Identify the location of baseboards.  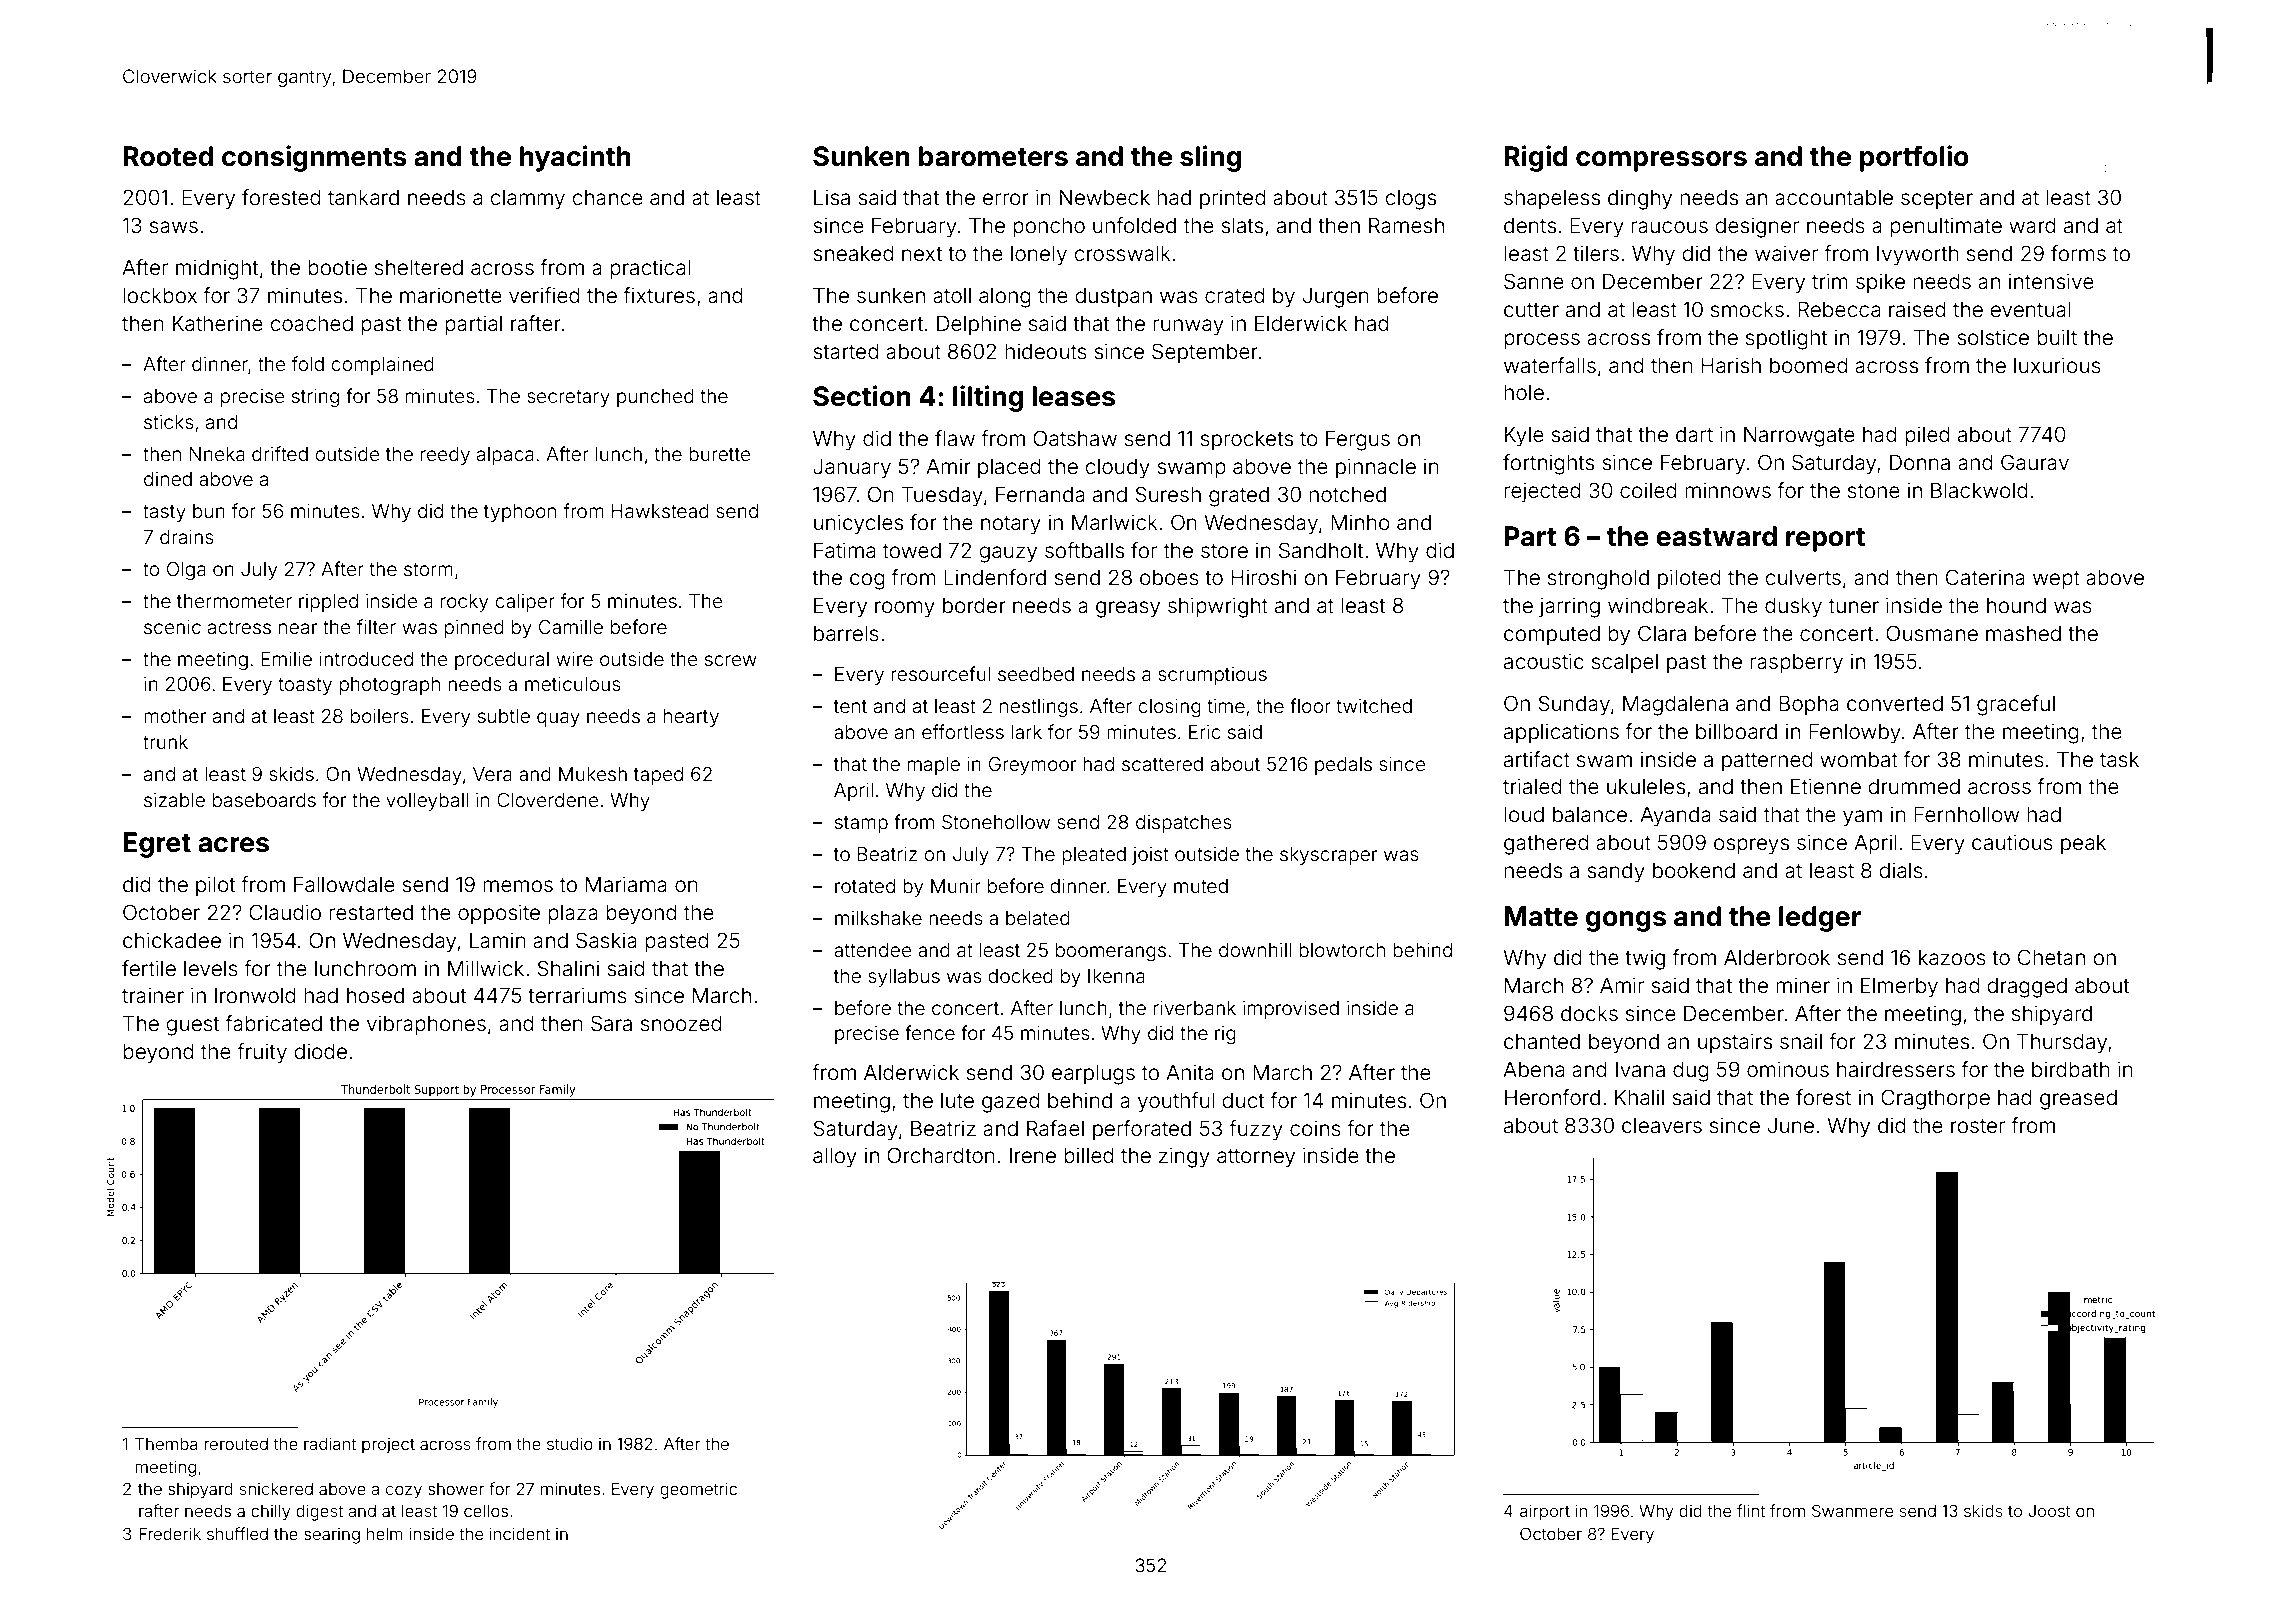
(264, 800).
